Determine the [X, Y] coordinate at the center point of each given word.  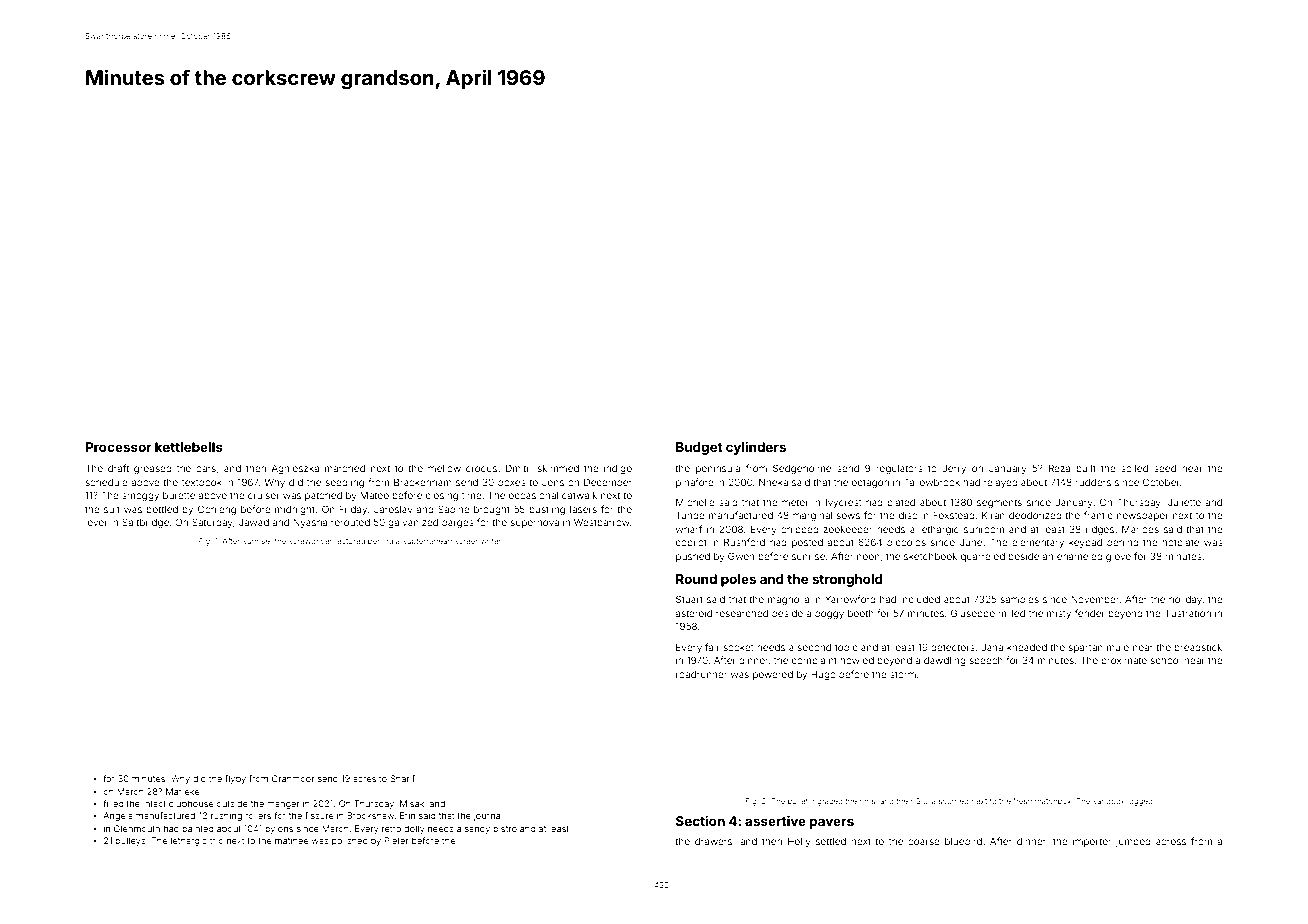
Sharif [402, 778]
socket [739, 647]
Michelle [695, 502]
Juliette [1184, 502]
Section [700, 821]
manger [283, 805]
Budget [699, 448]
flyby [235, 779]
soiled [1134, 468]
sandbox [1108, 801]
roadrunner [701, 674]
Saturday [212, 523]
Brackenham [423, 482]
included [920, 599]
